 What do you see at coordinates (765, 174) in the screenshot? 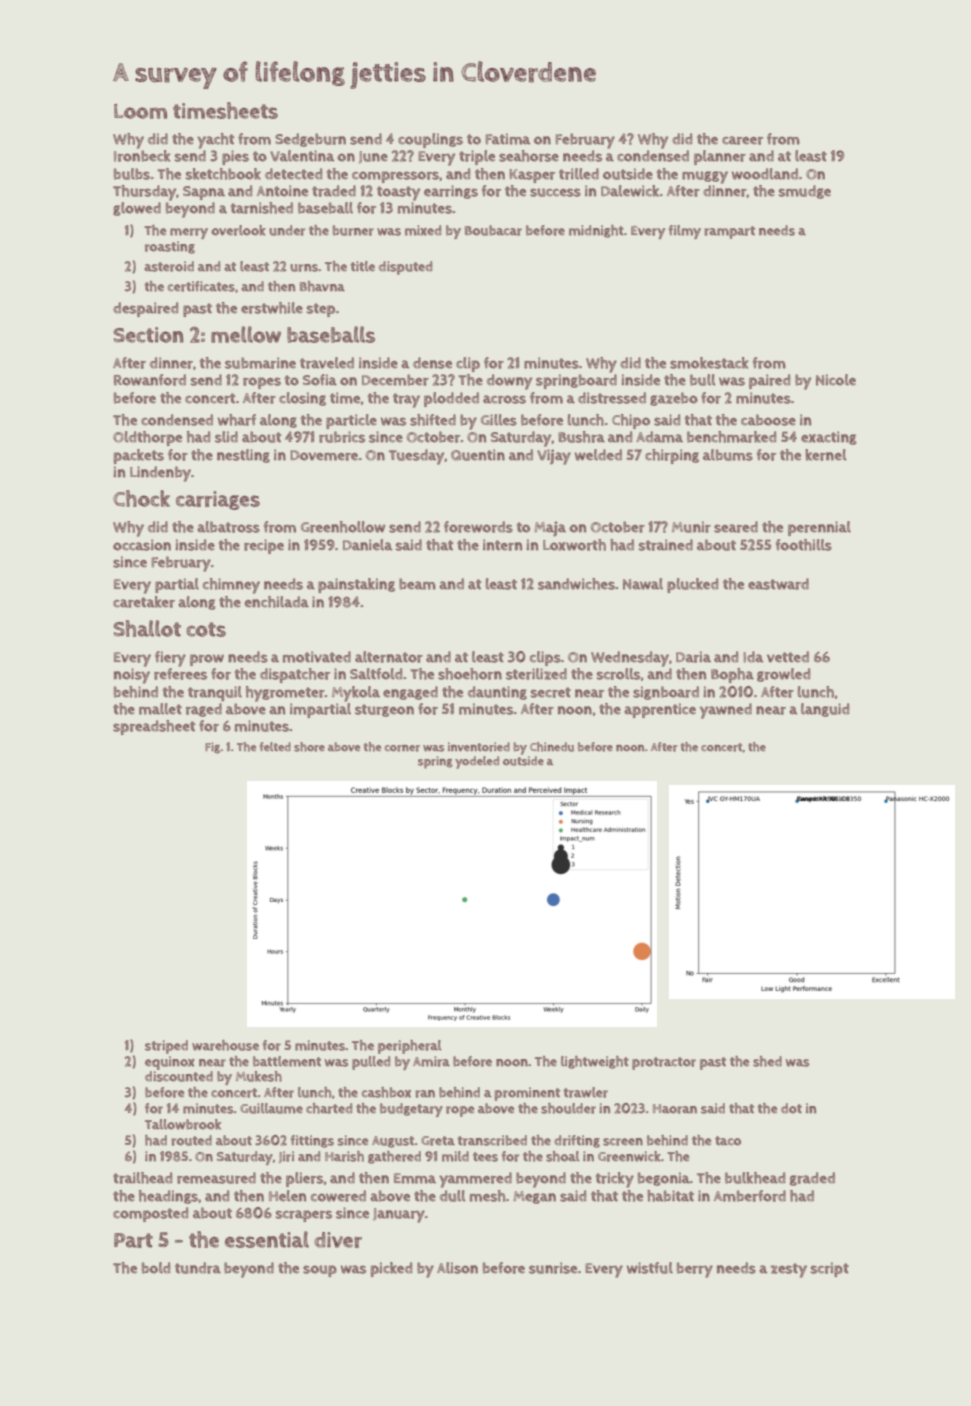
I see `woodland` at bounding box center [765, 174].
